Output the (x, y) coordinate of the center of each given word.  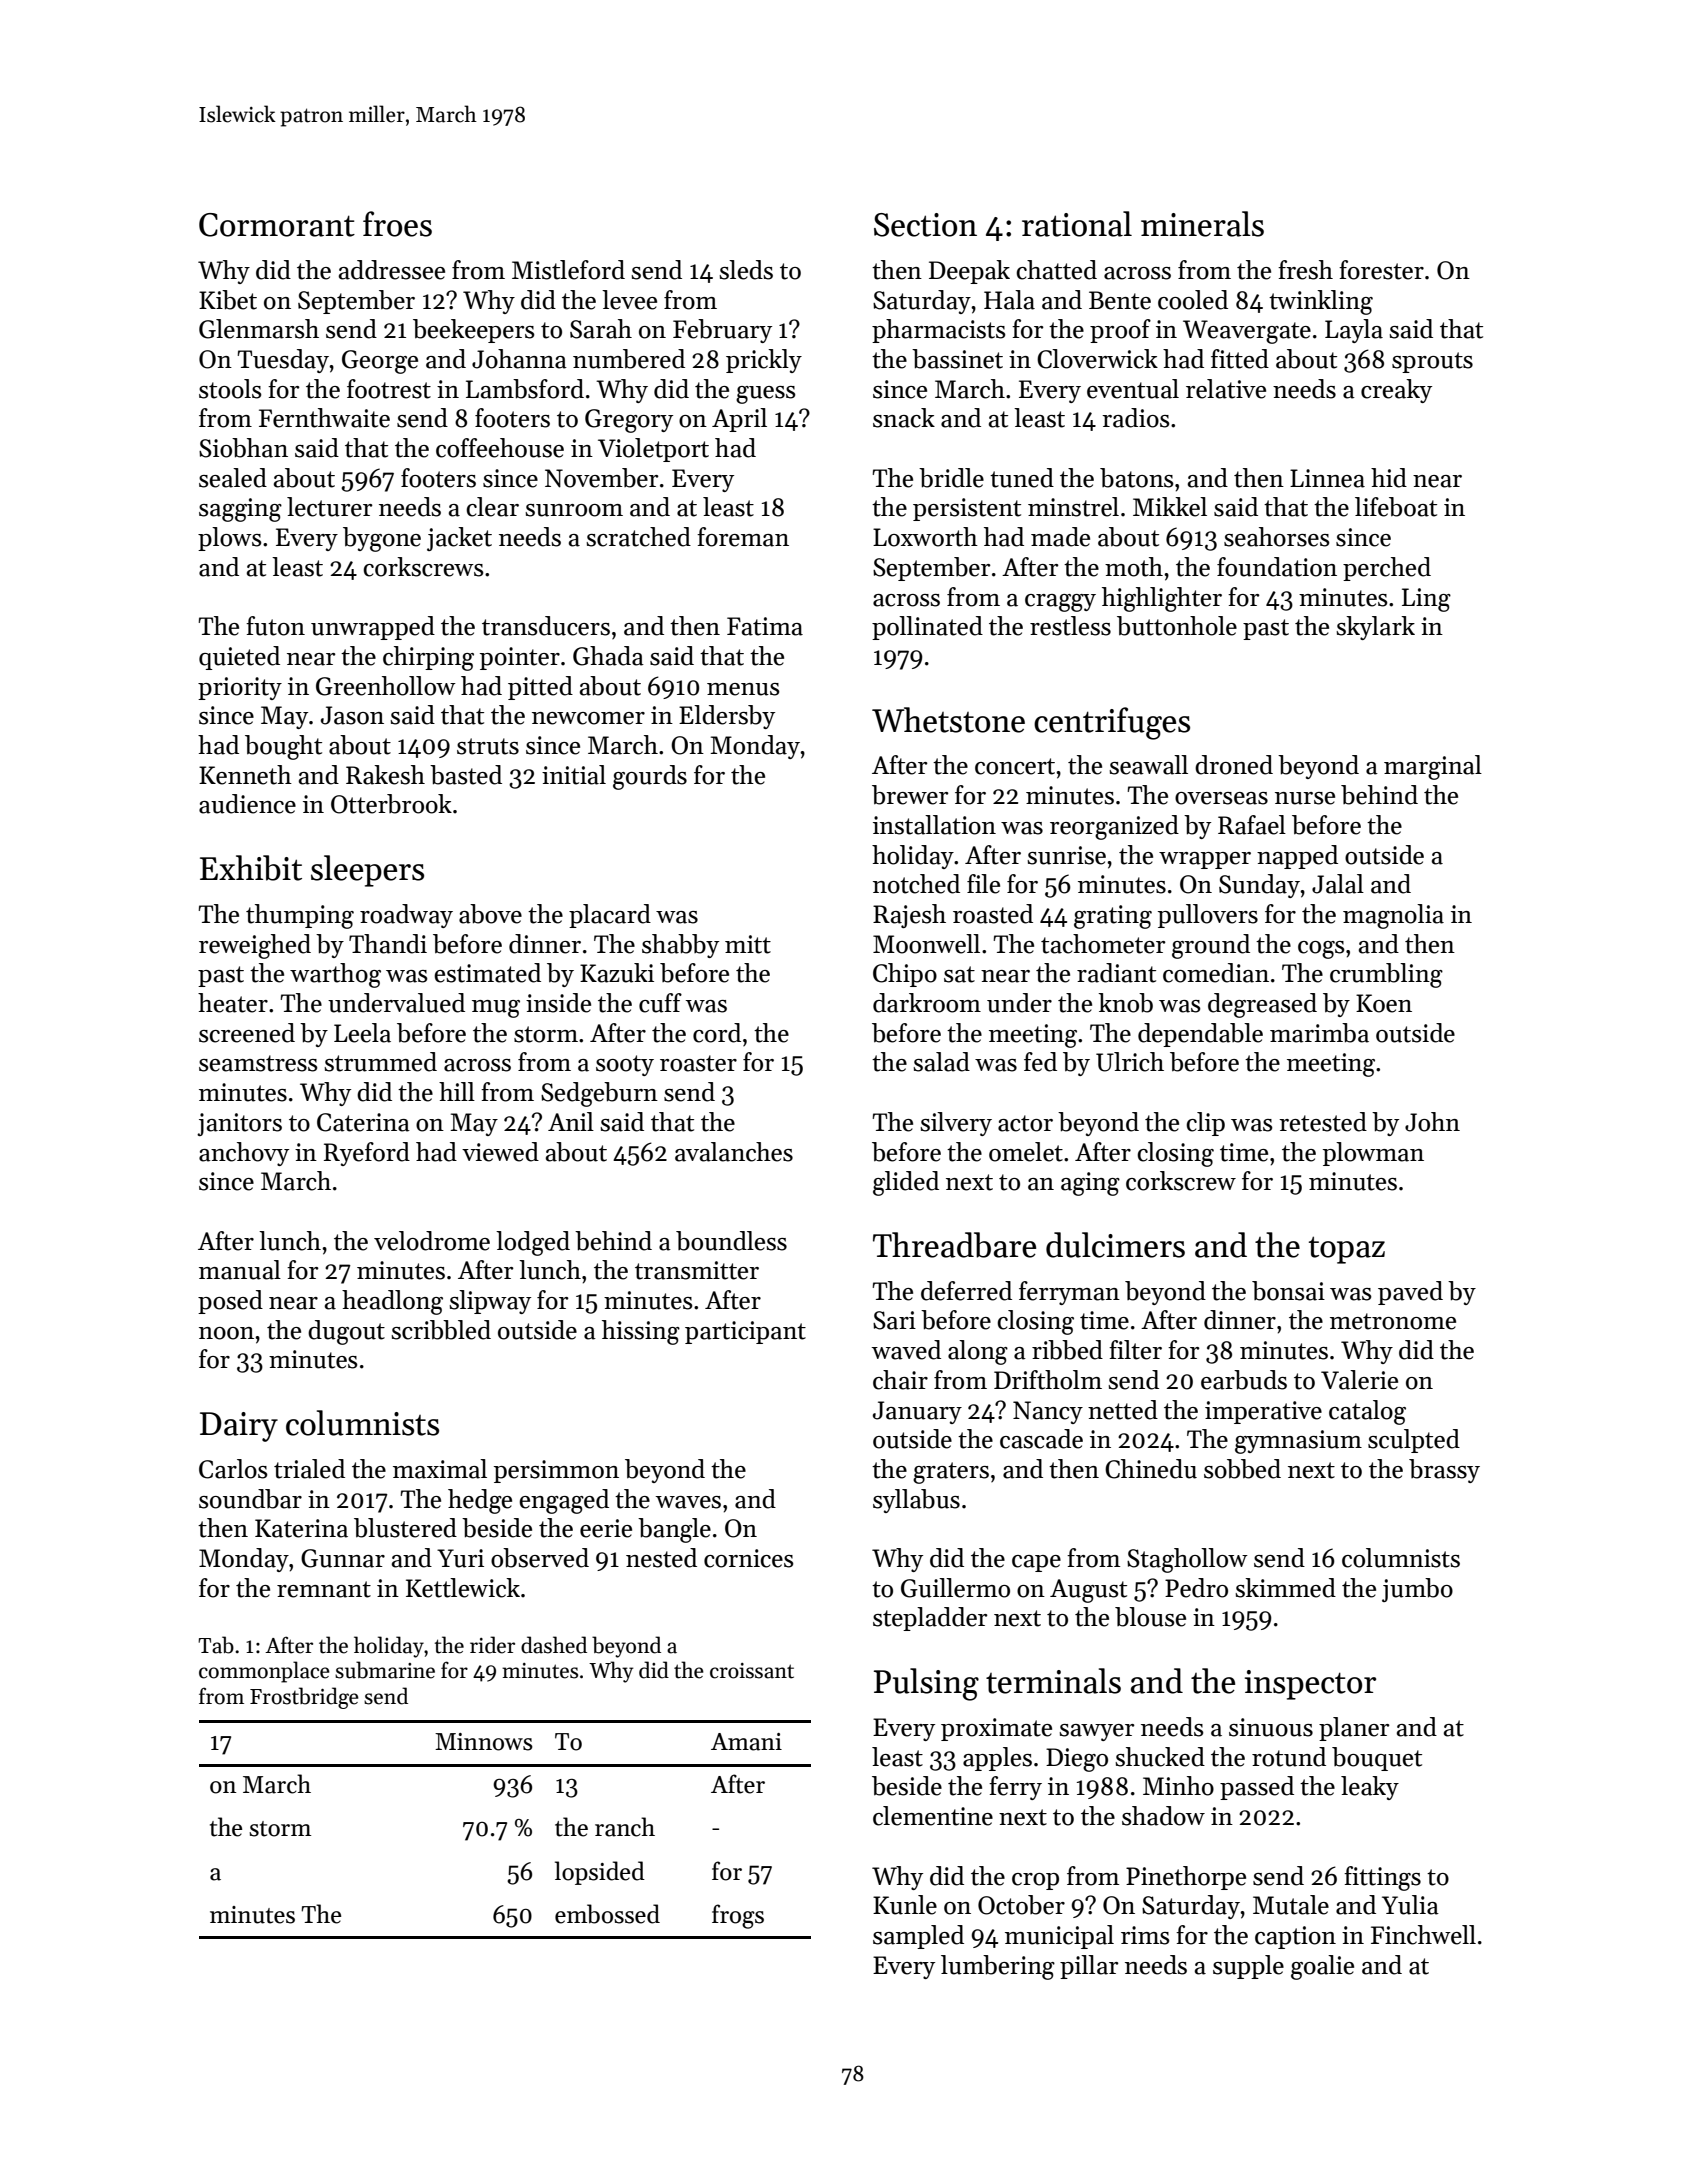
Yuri (460, 1558)
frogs (738, 1916)
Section (925, 225)
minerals (1202, 224)
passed (1257, 1788)
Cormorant (277, 225)
